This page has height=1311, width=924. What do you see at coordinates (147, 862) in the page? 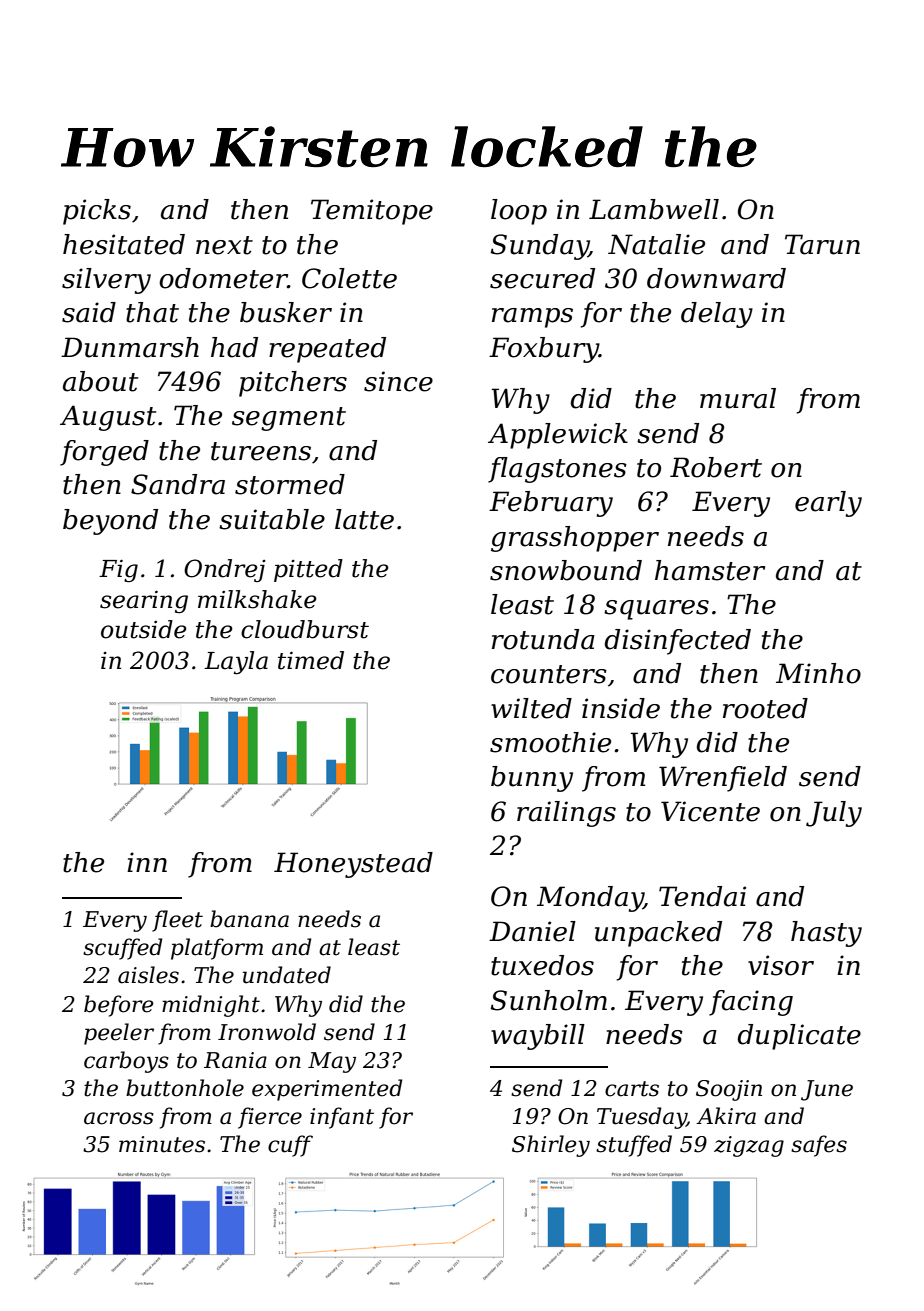
I see `inn` at bounding box center [147, 862].
